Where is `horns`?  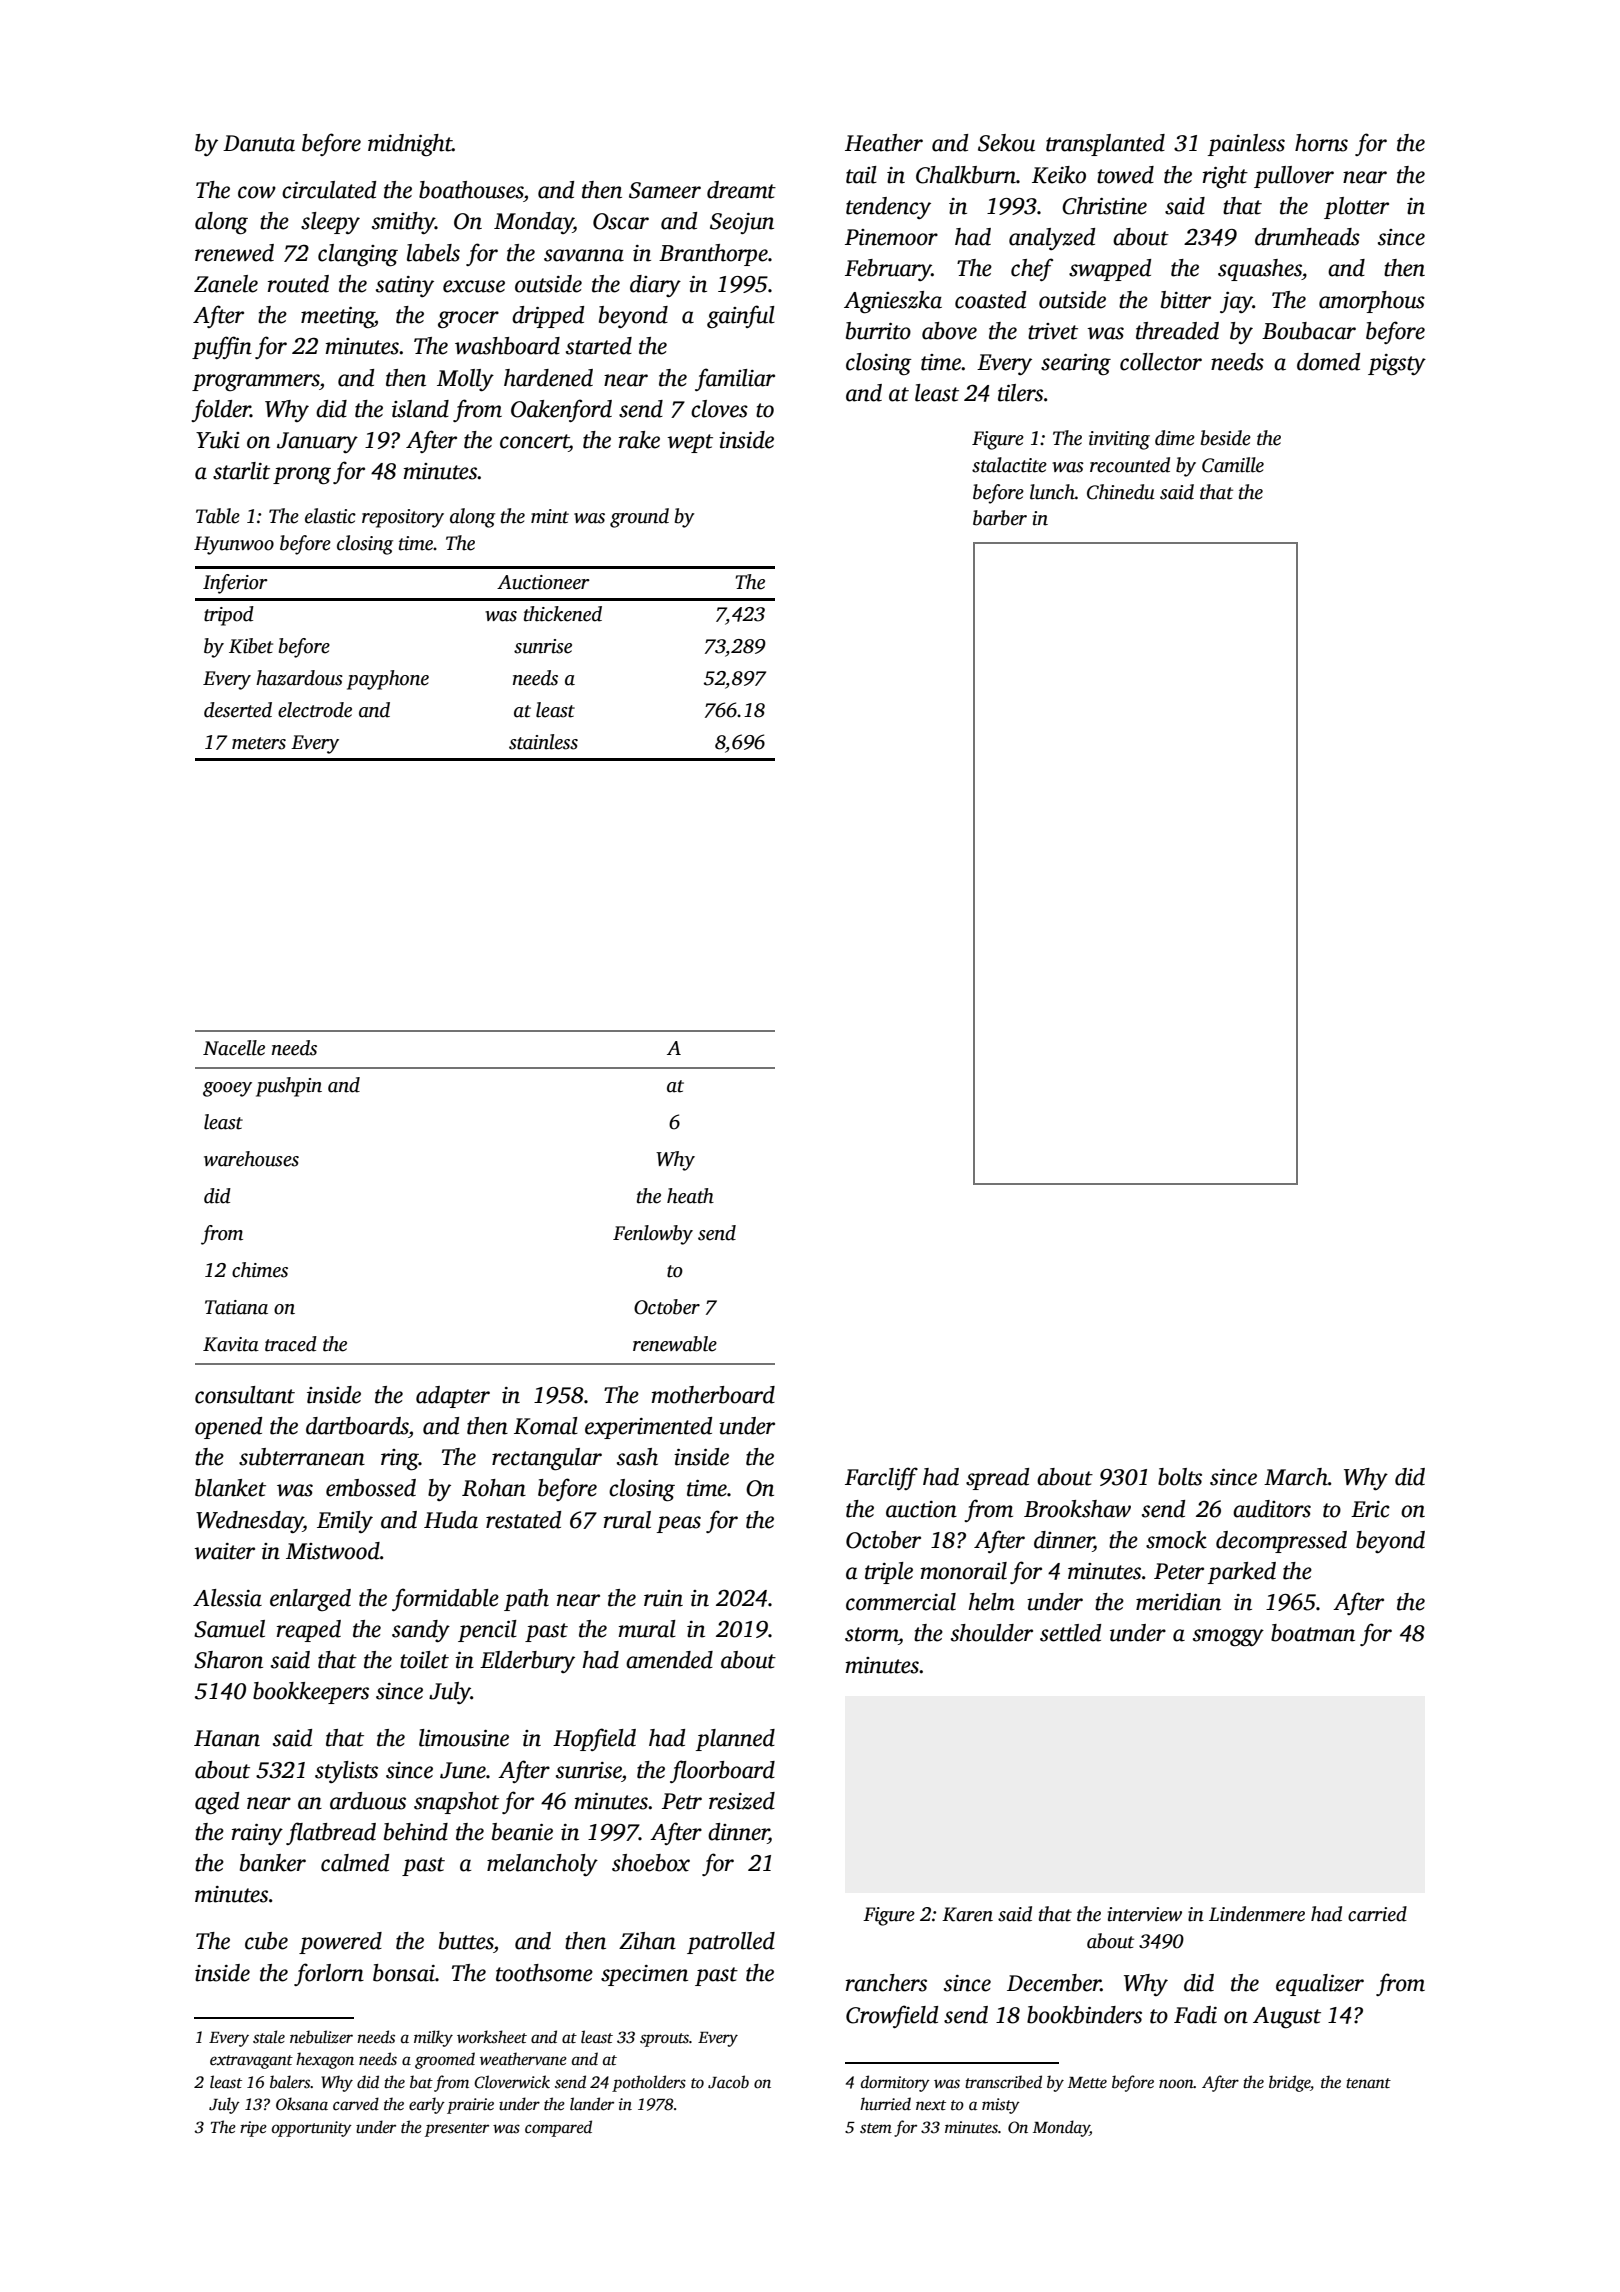 horns is located at coordinates (1321, 143).
